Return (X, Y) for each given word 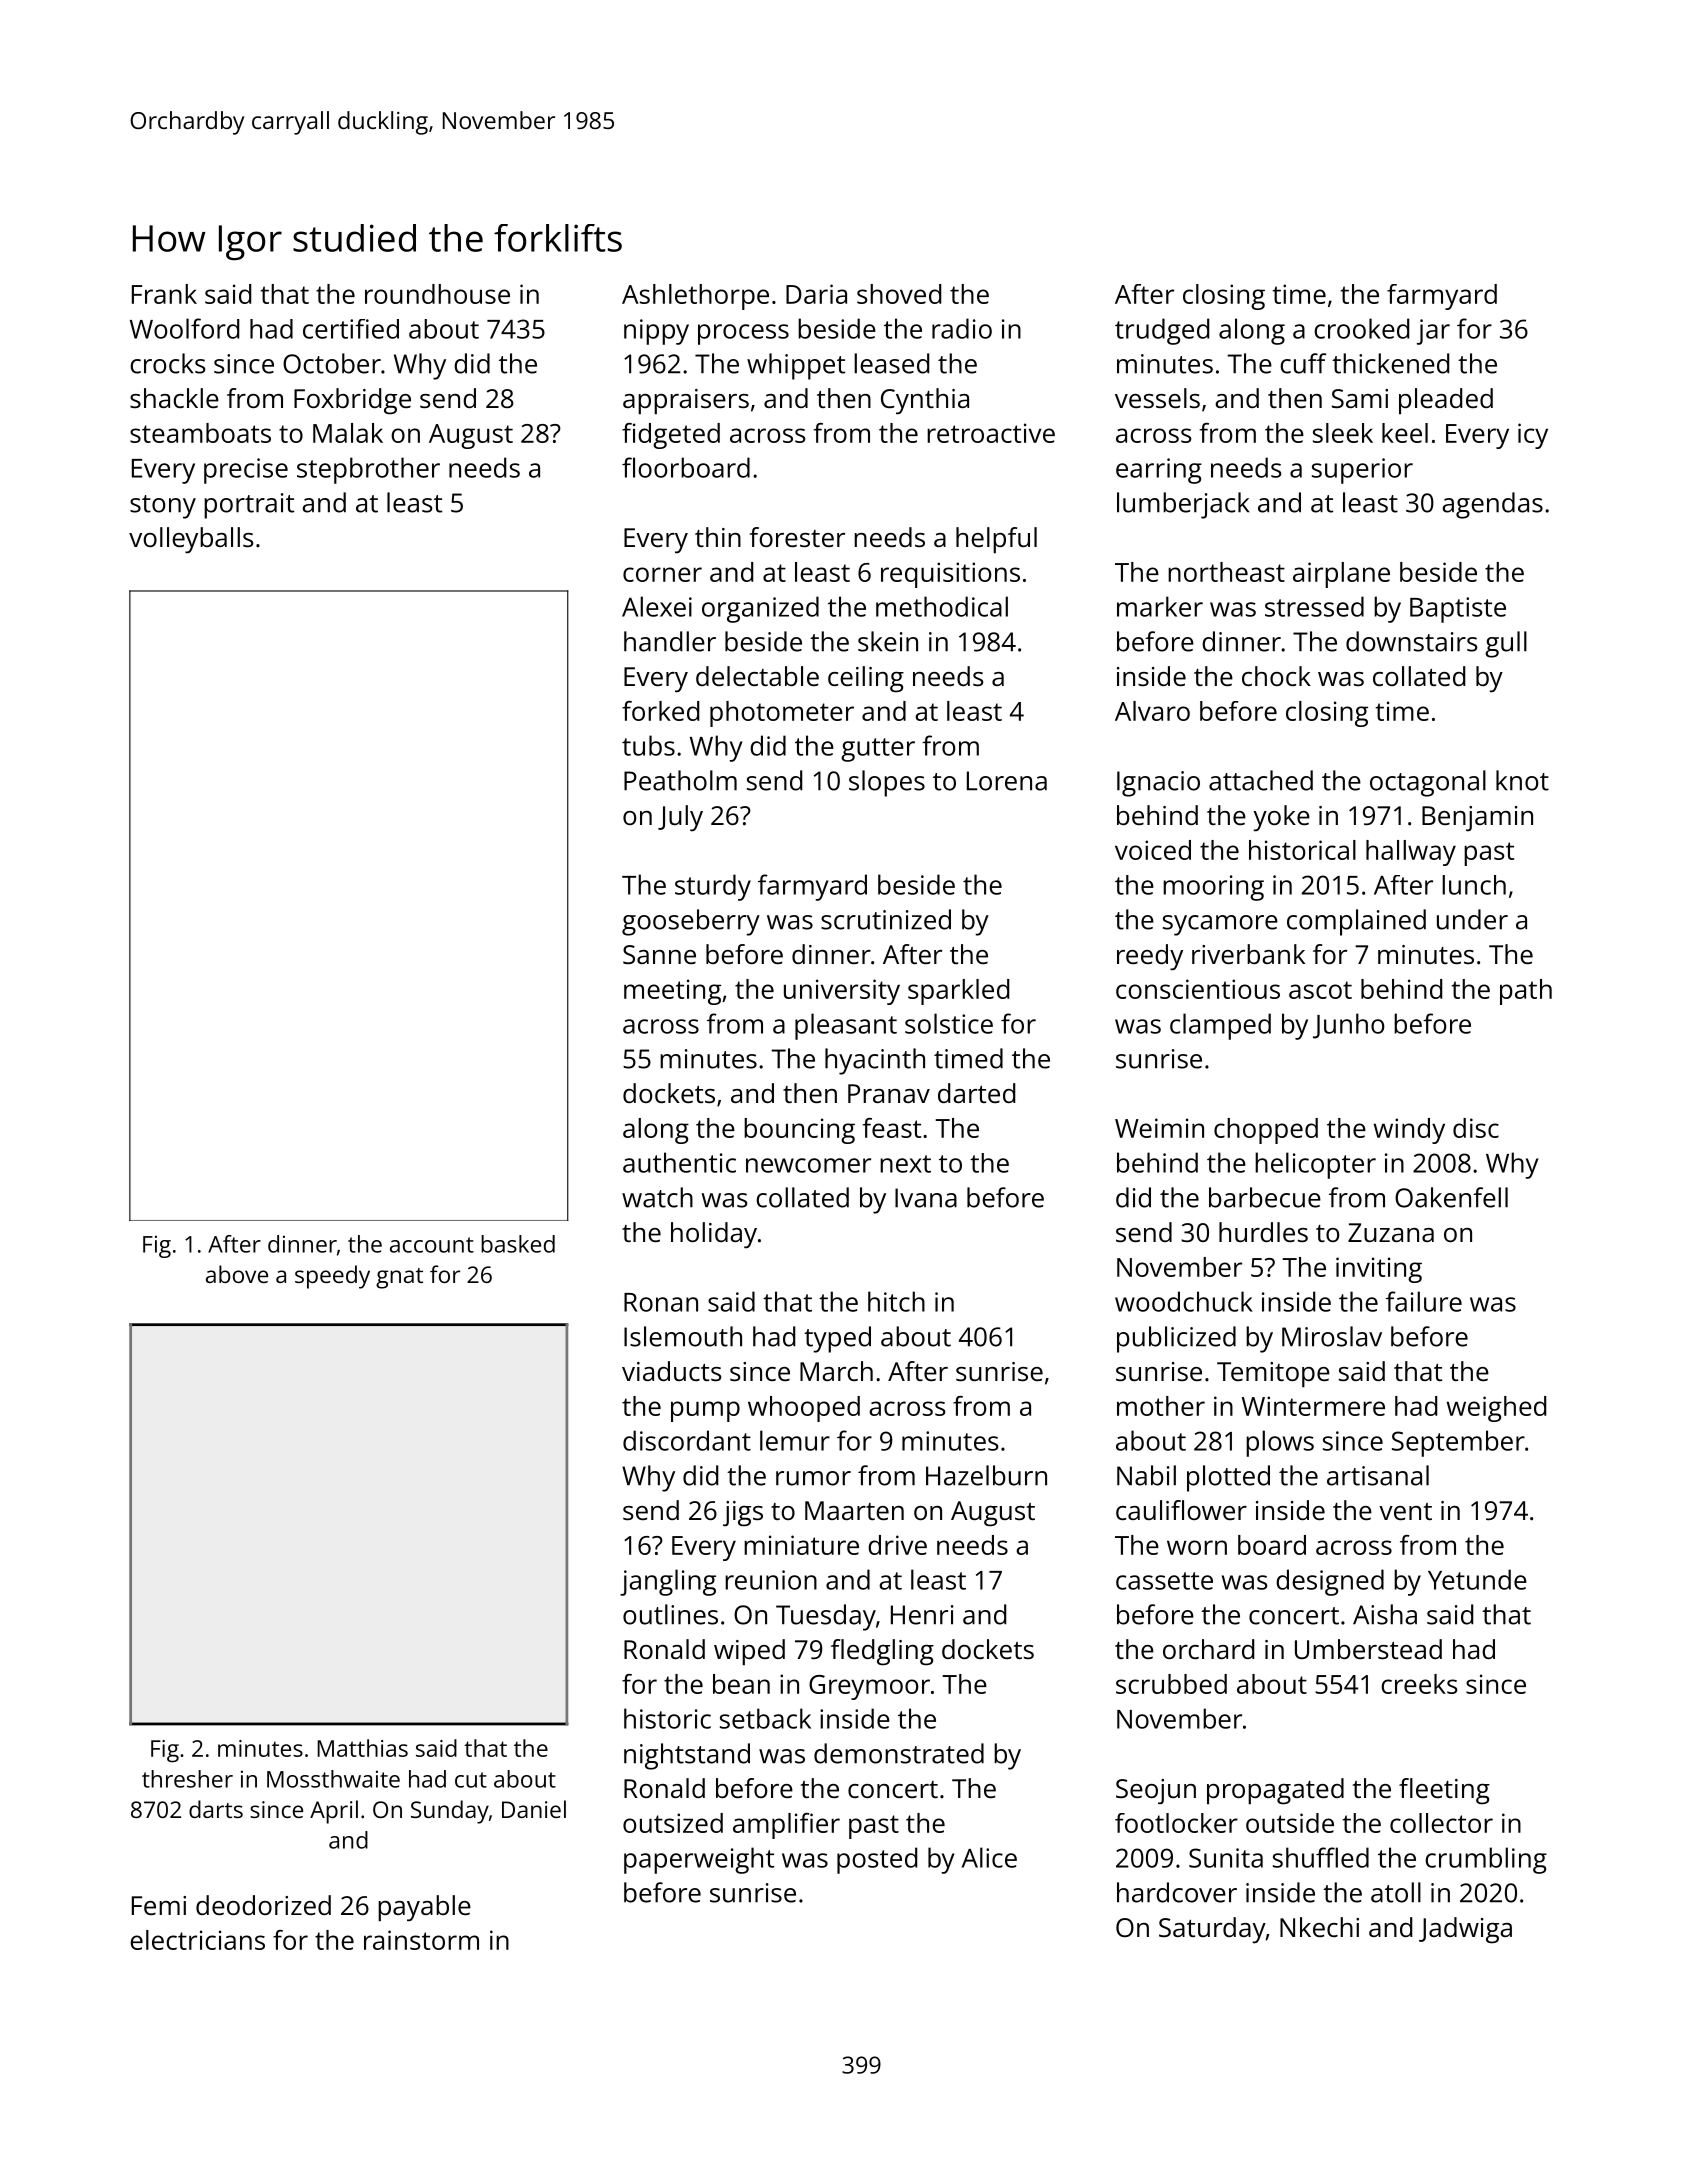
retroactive (991, 433)
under (1472, 919)
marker (1160, 606)
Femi (159, 1905)
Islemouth (683, 1336)
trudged (1162, 331)
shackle (174, 398)
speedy (332, 1277)
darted (976, 1093)
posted (877, 1860)
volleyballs (191, 540)
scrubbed (1171, 1684)
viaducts (671, 1371)
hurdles (1263, 1232)
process (743, 334)
